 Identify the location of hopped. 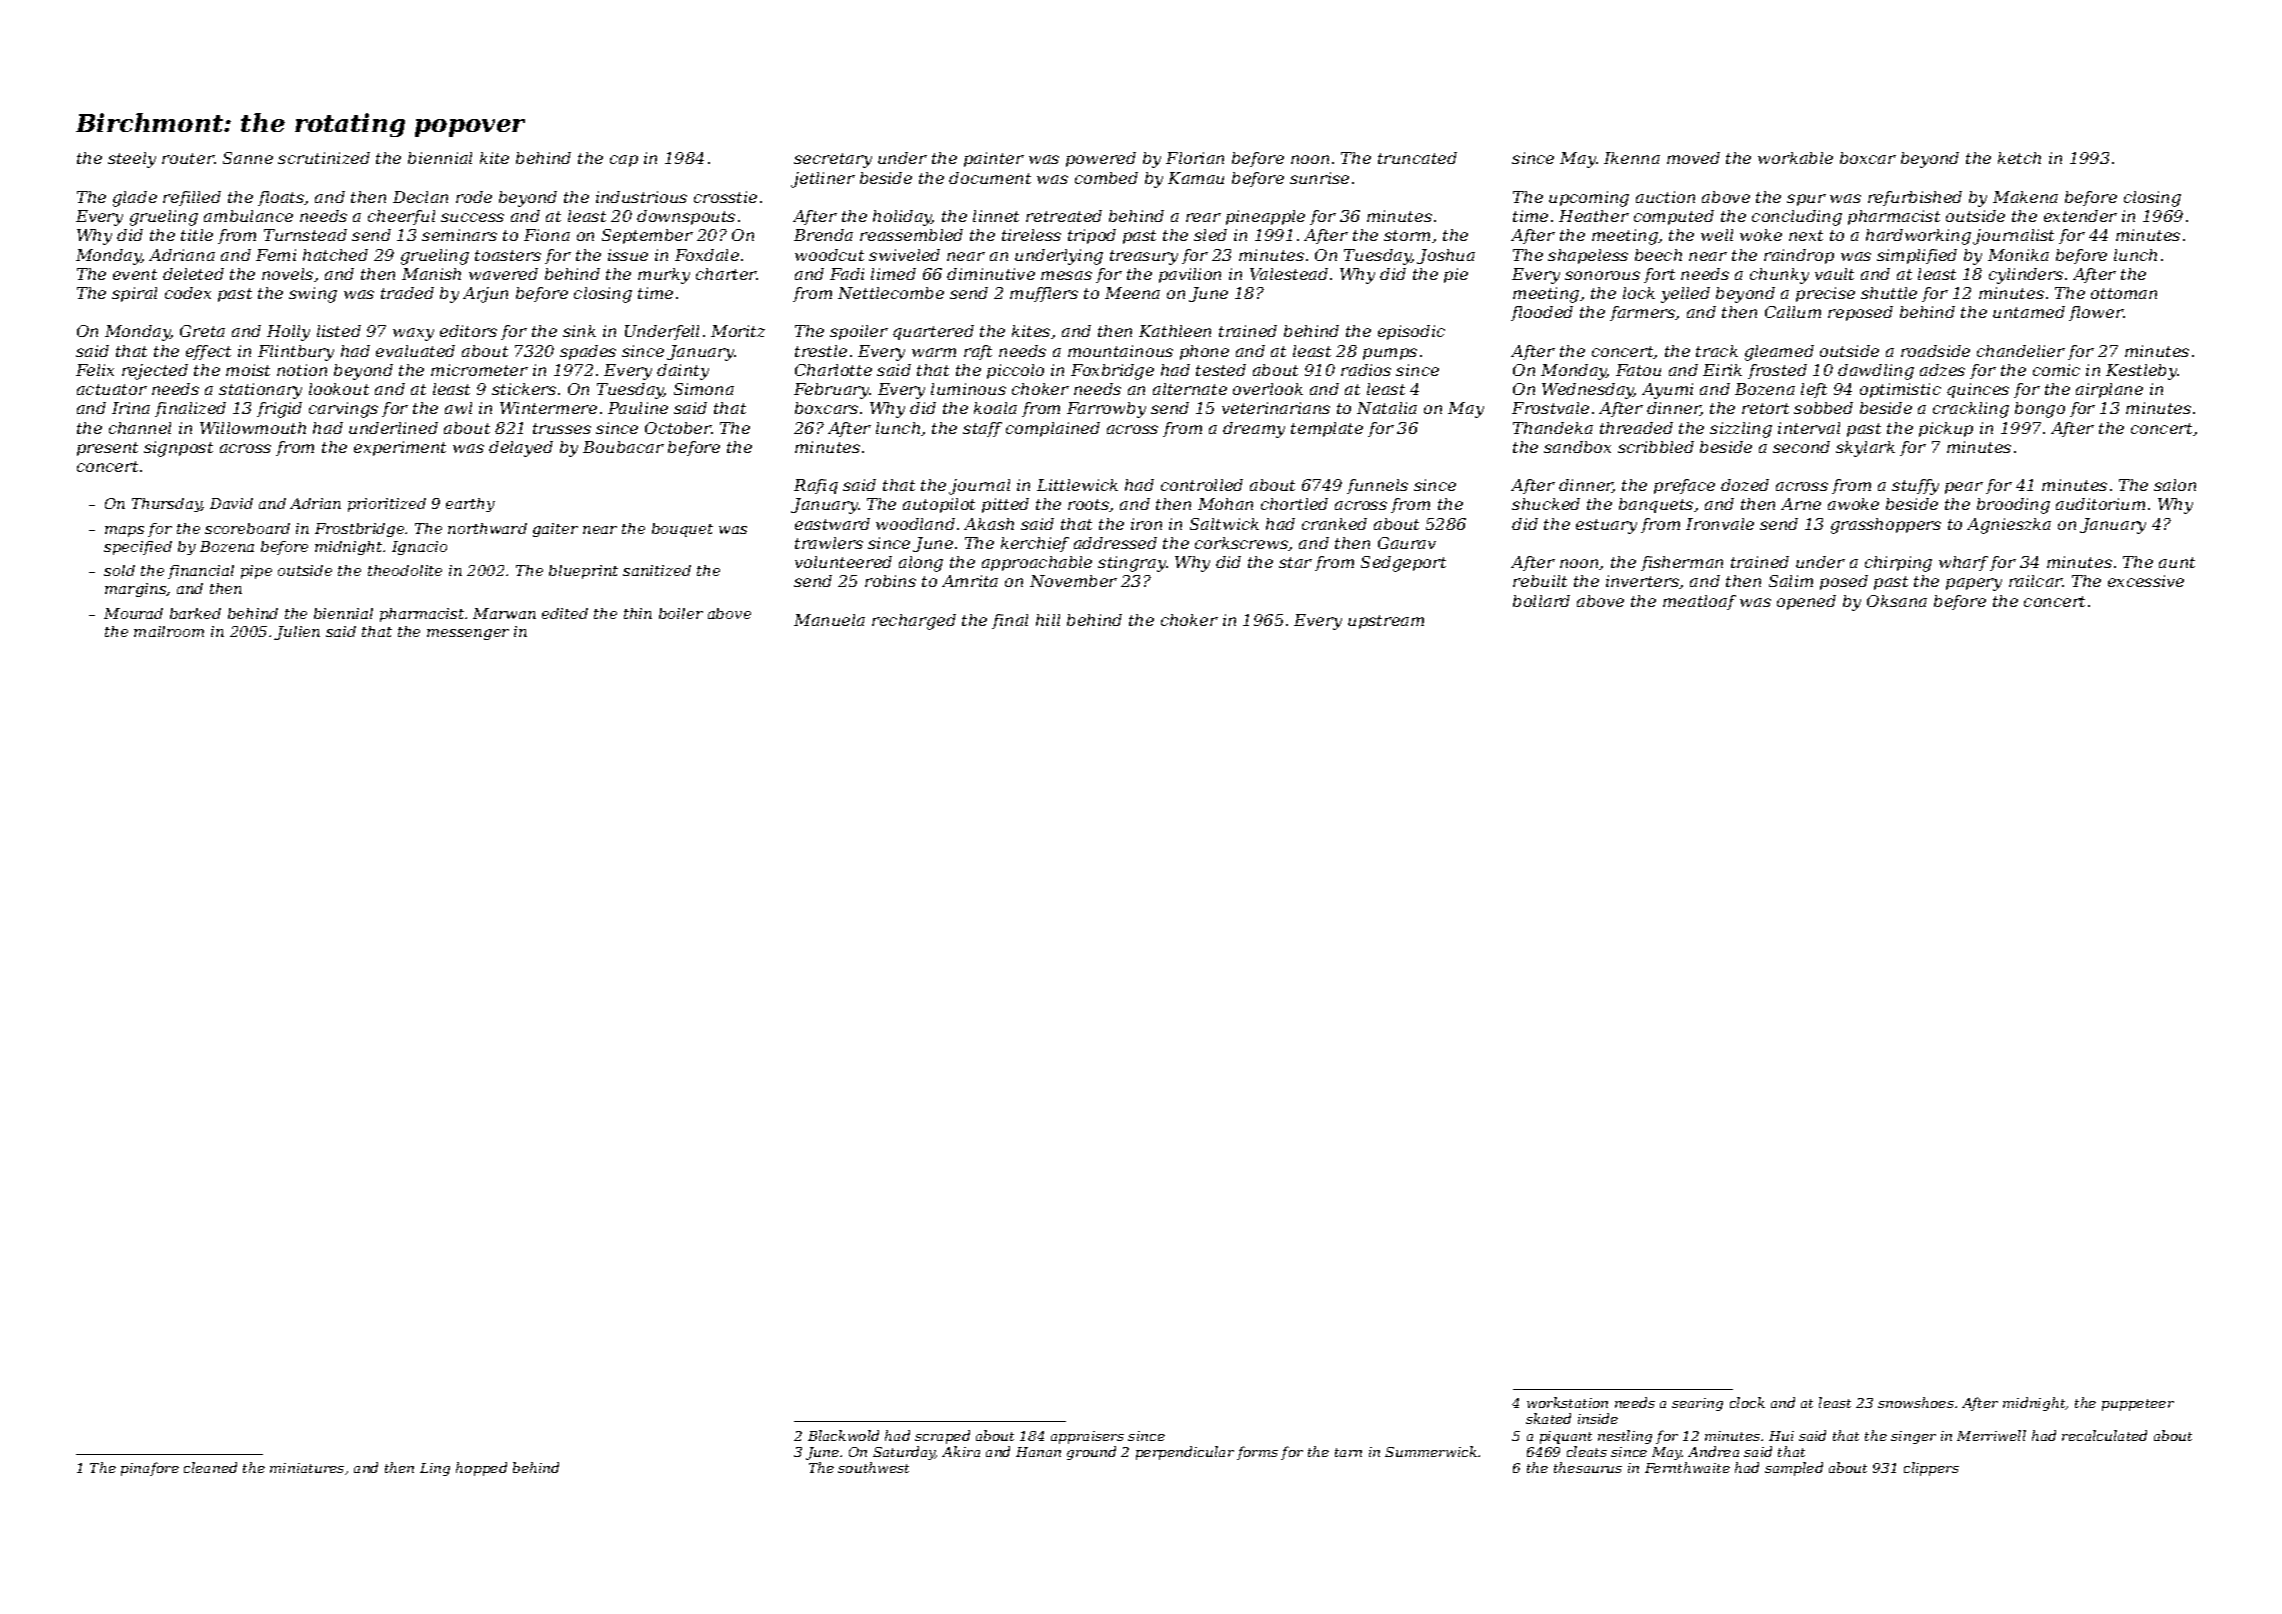
(481, 1469).
